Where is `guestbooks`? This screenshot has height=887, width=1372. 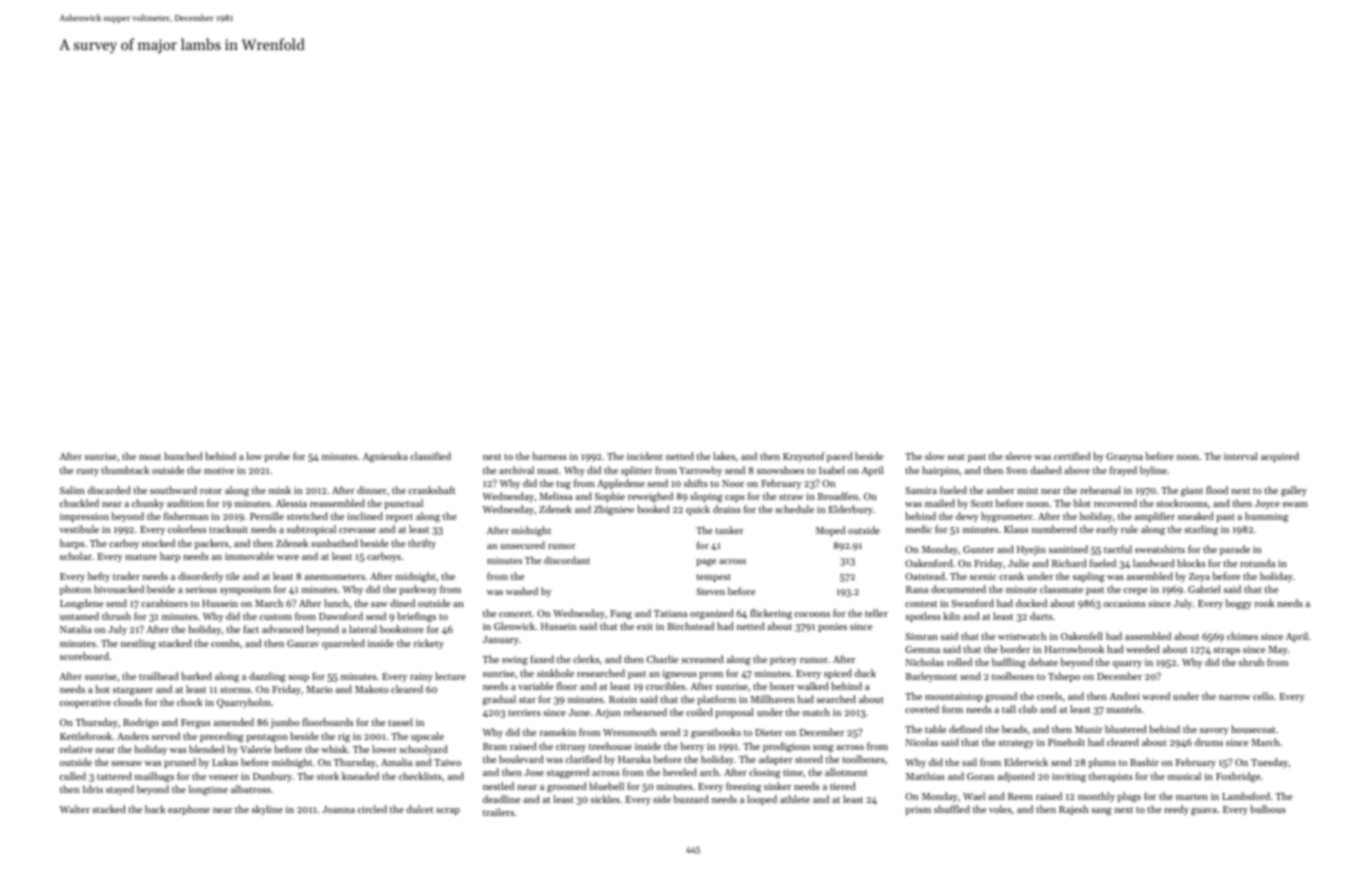
guestbooks is located at coordinates (716, 733).
